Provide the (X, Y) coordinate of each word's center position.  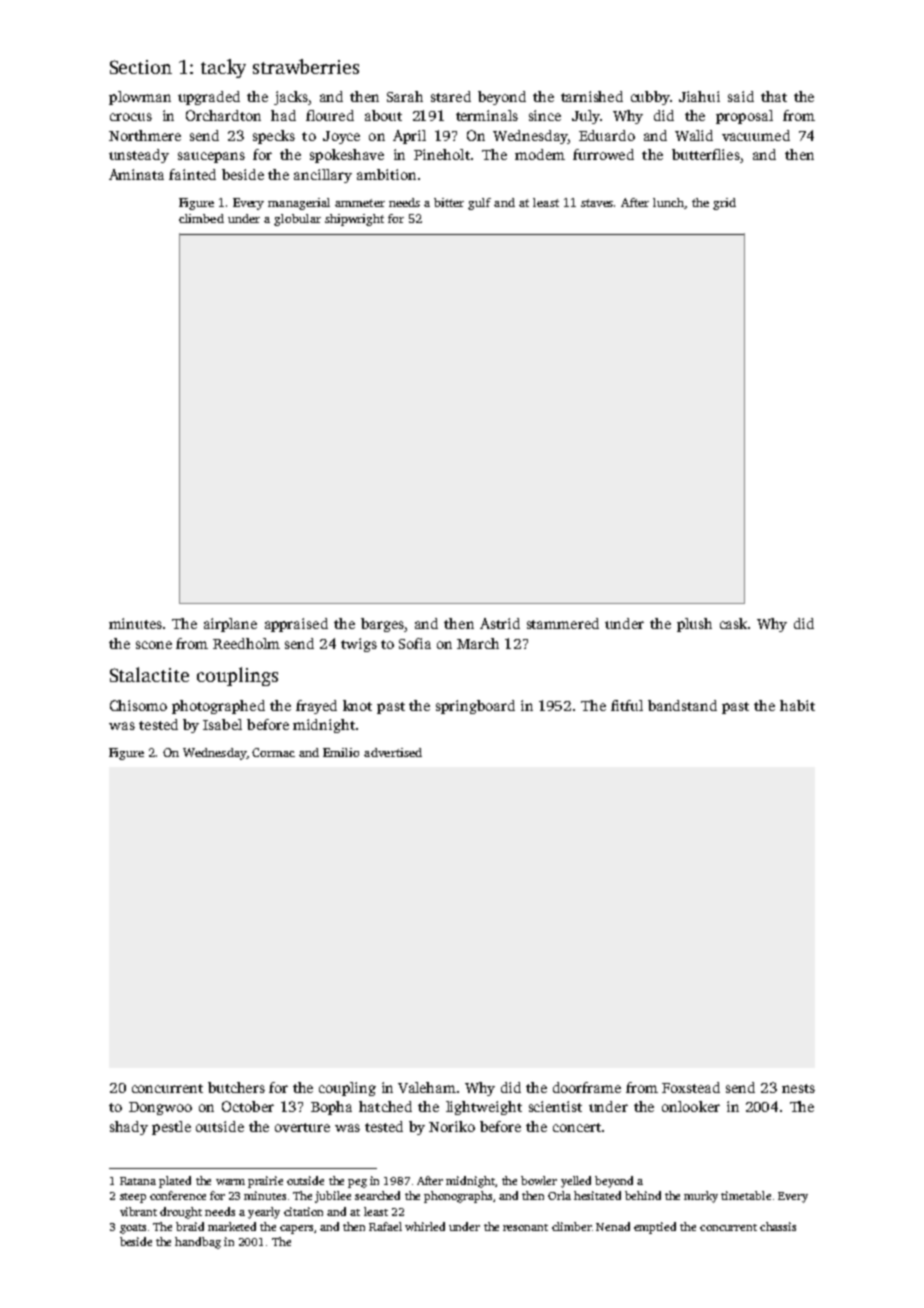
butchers (236, 1087)
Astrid (500, 623)
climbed (201, 218)
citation (303, 1211)
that (774, 96)
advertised (393, 752)
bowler (539, 1180)
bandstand (682, 705)
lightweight (484, 1108)
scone (154, 645)
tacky (223, 68)
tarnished (592, 96)
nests (798, 1088)
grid (724, 204)
